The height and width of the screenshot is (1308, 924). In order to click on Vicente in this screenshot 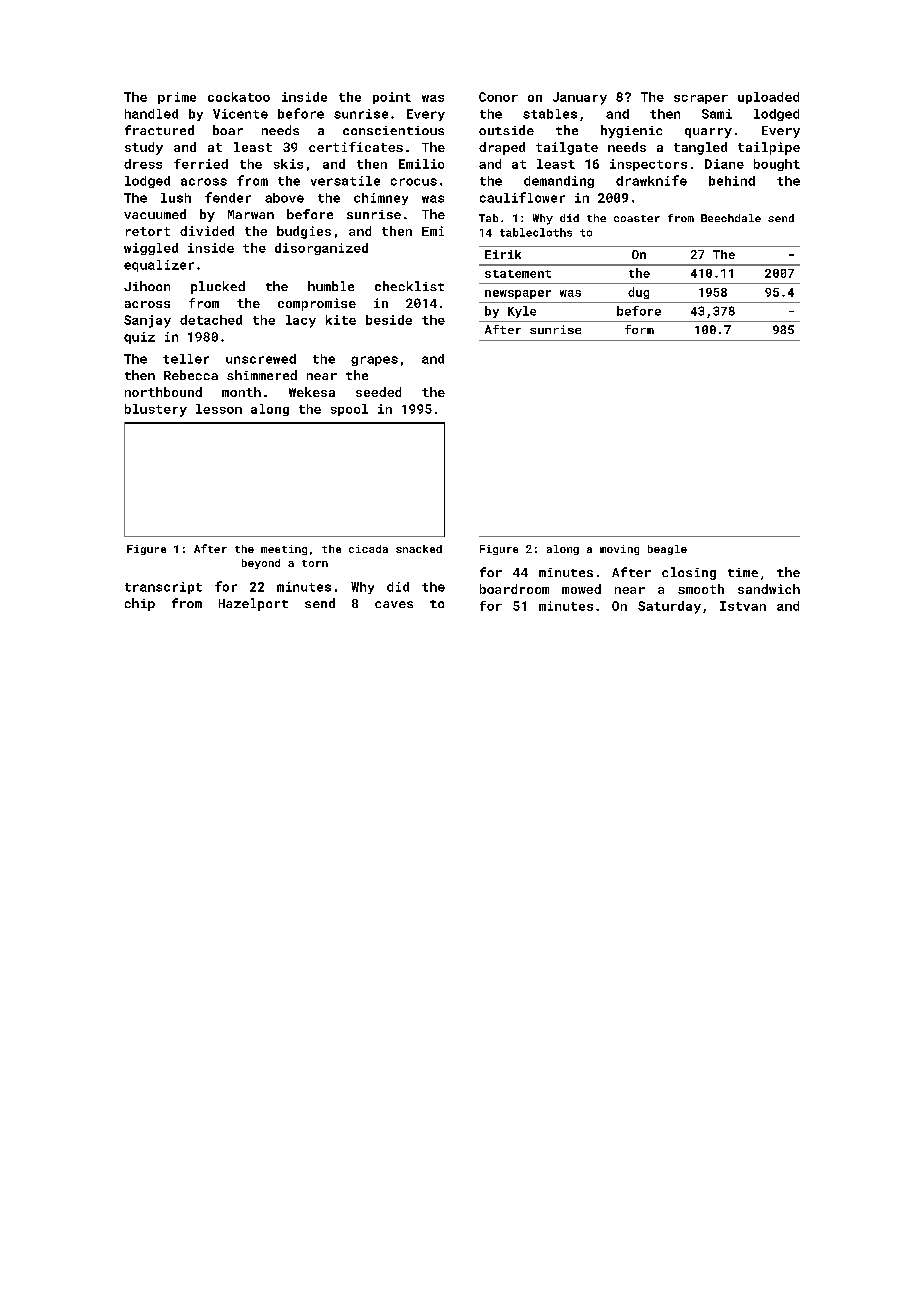, I will do `click(240, 114)`.
